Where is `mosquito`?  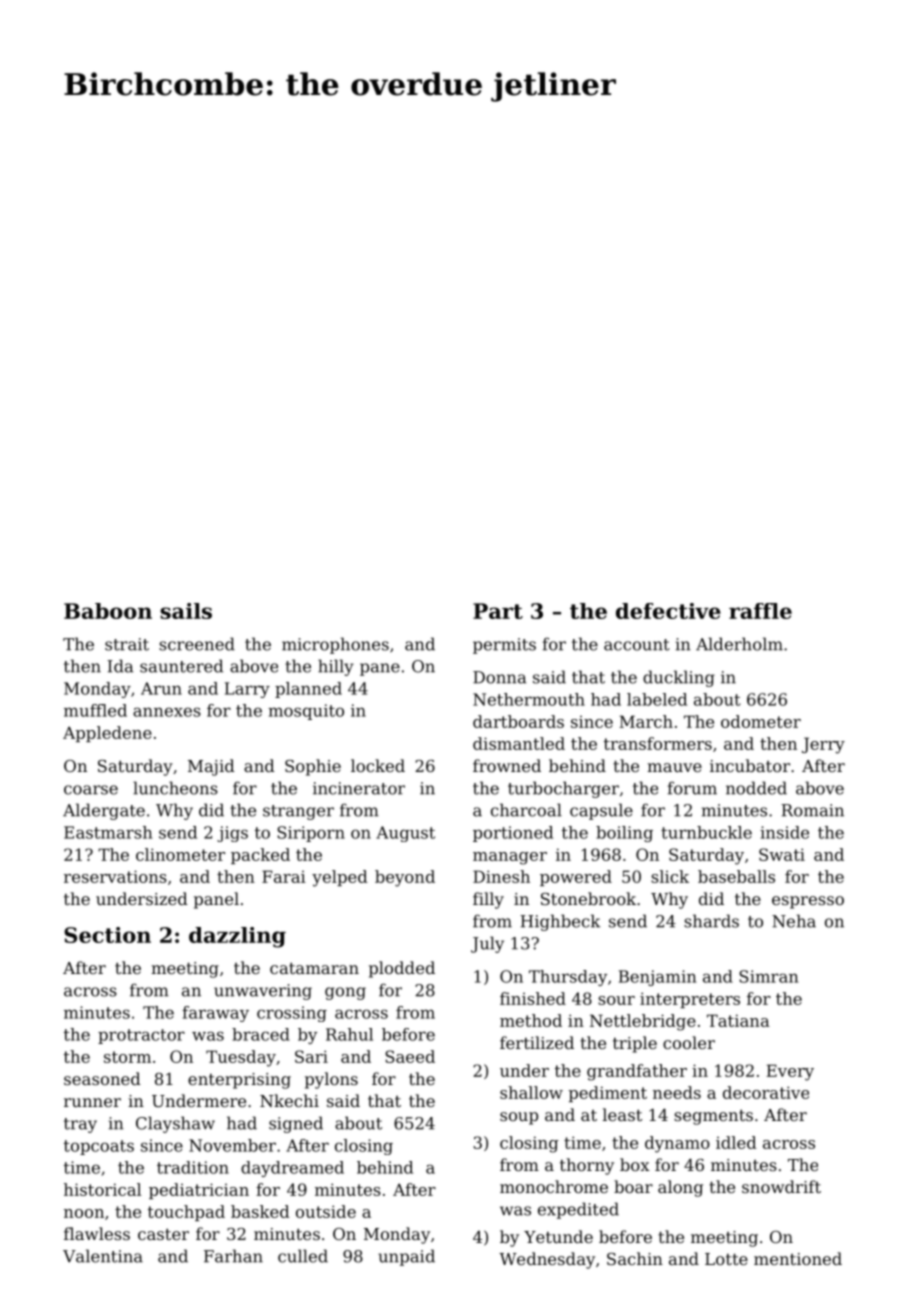
mosquito is located at coordinates (306, 712).
